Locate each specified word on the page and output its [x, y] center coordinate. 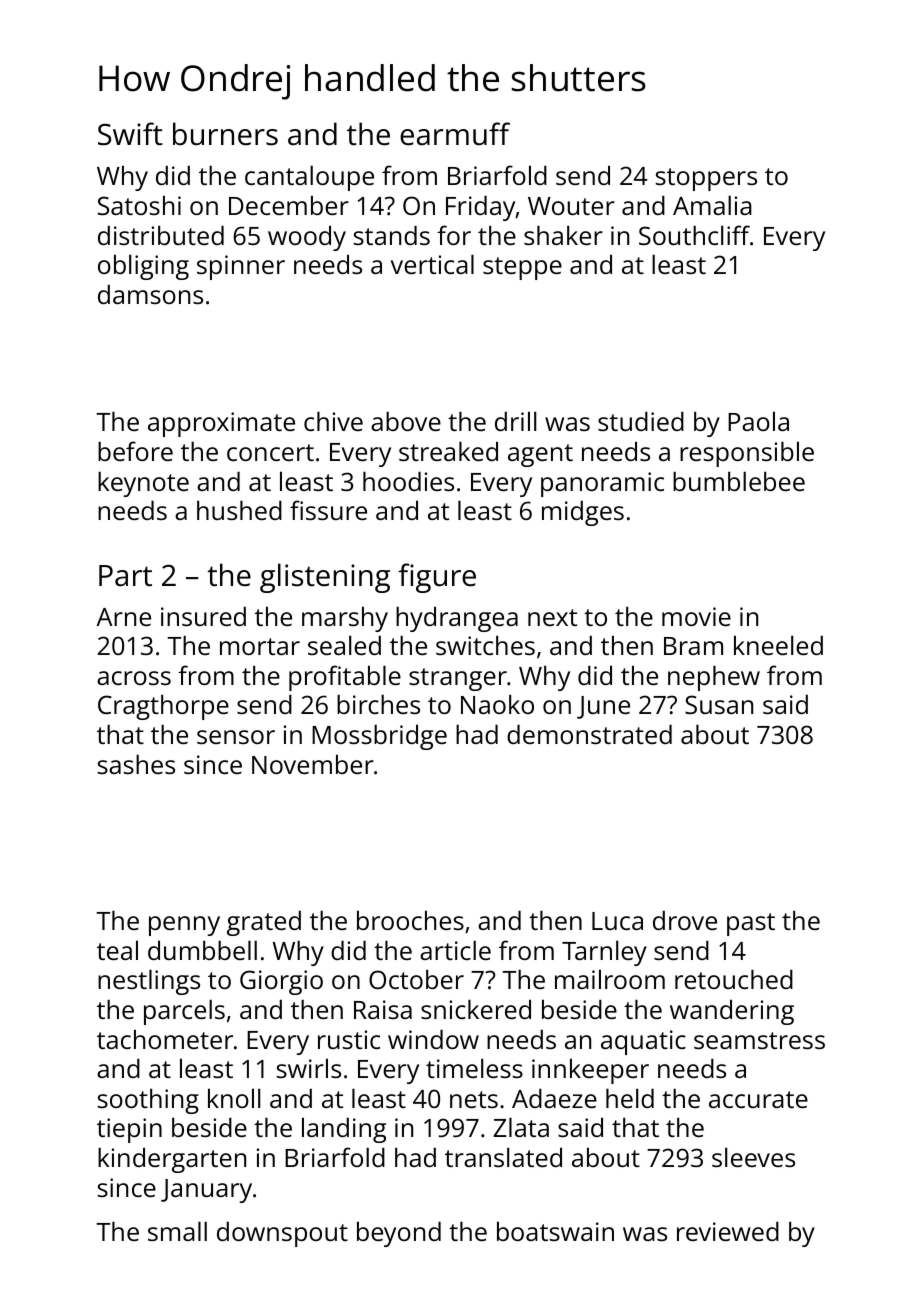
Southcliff [694, 235]
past [751, 924]
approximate [221, 424]
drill [515, 421]
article [455, 950]
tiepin [129, 1130]
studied [641, 421]
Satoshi [139, 205]
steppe [522, 268]
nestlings [149, 982]
